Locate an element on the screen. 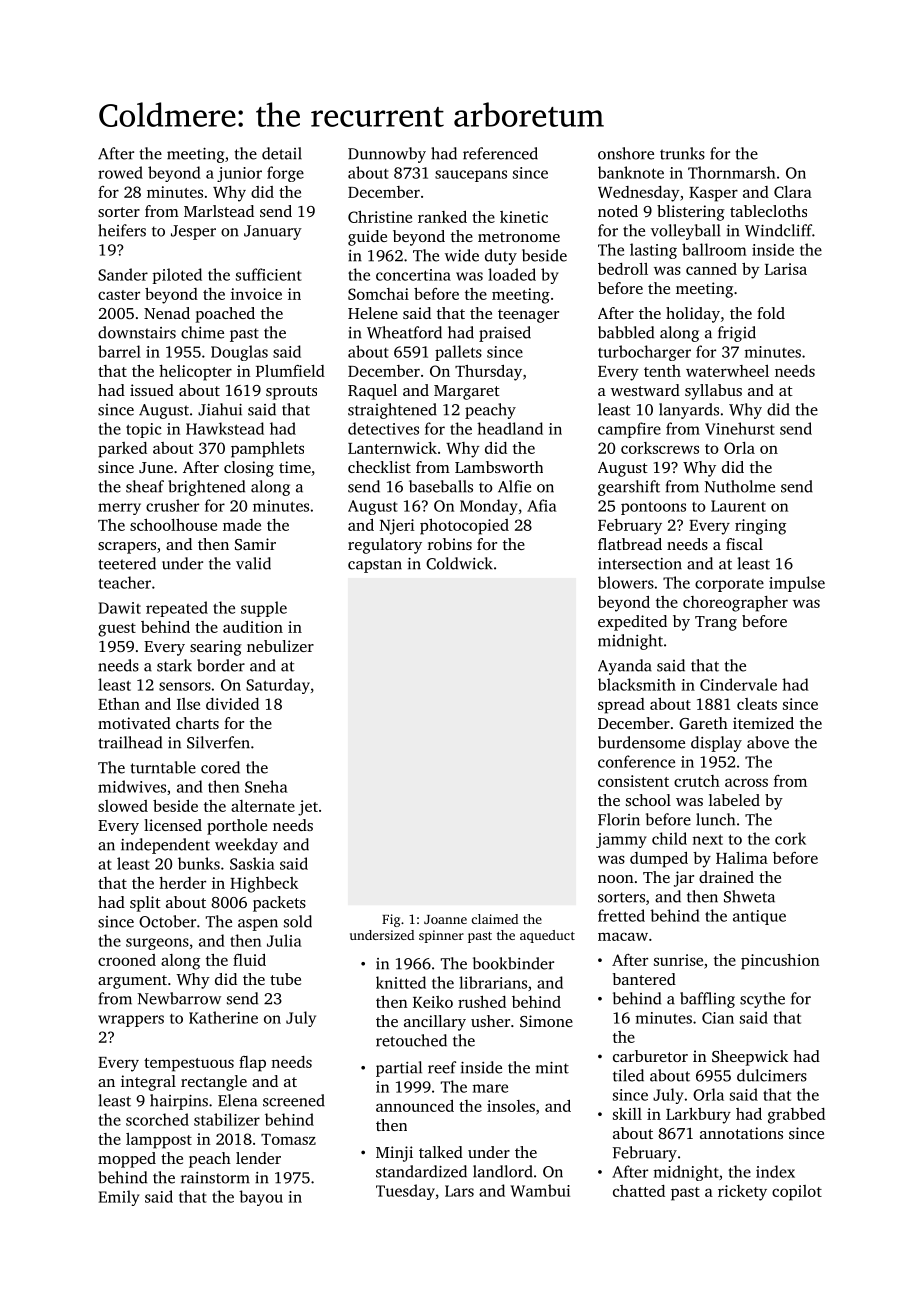  jet is located at coordinates (308, 808).
